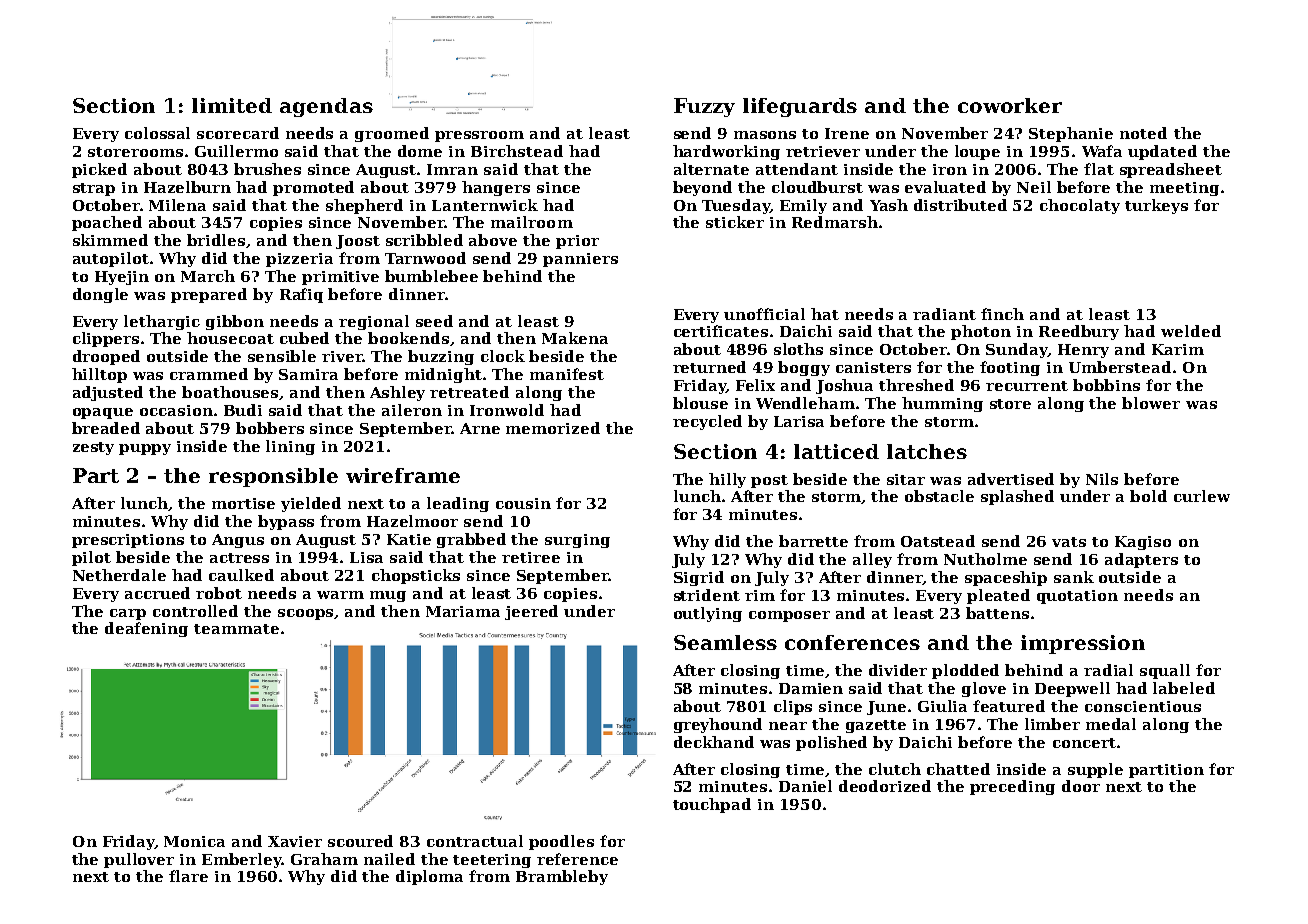  Describe the element at coordinates (216, 240) in the document. I see `bridles` at that location.
